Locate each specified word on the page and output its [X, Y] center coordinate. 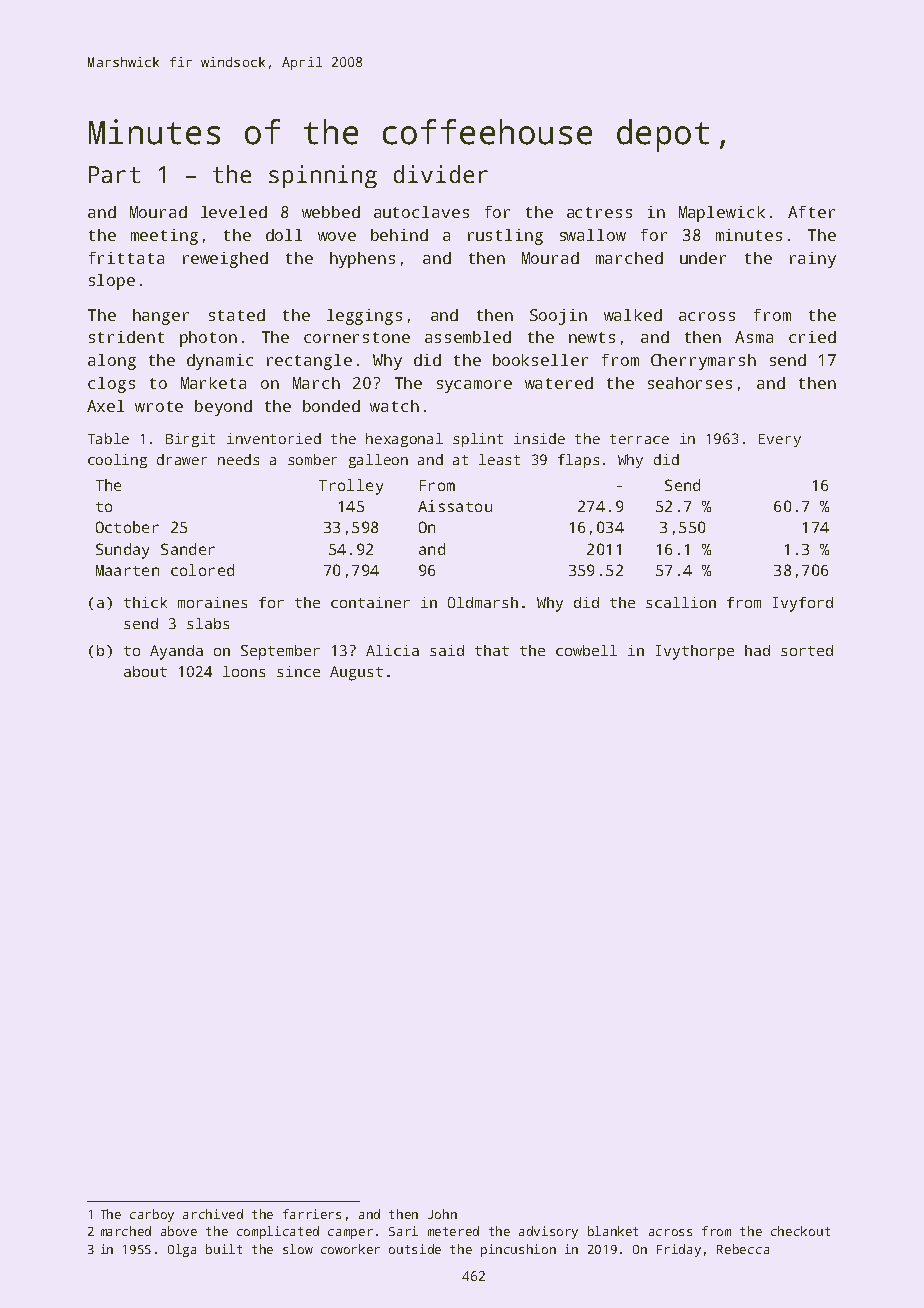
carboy [152, 1215]
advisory [548, 1232]
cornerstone [357, 337]
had [757, 650]
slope [112, 282]
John [442, 1214]
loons [244, 671]
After [811, 212]
